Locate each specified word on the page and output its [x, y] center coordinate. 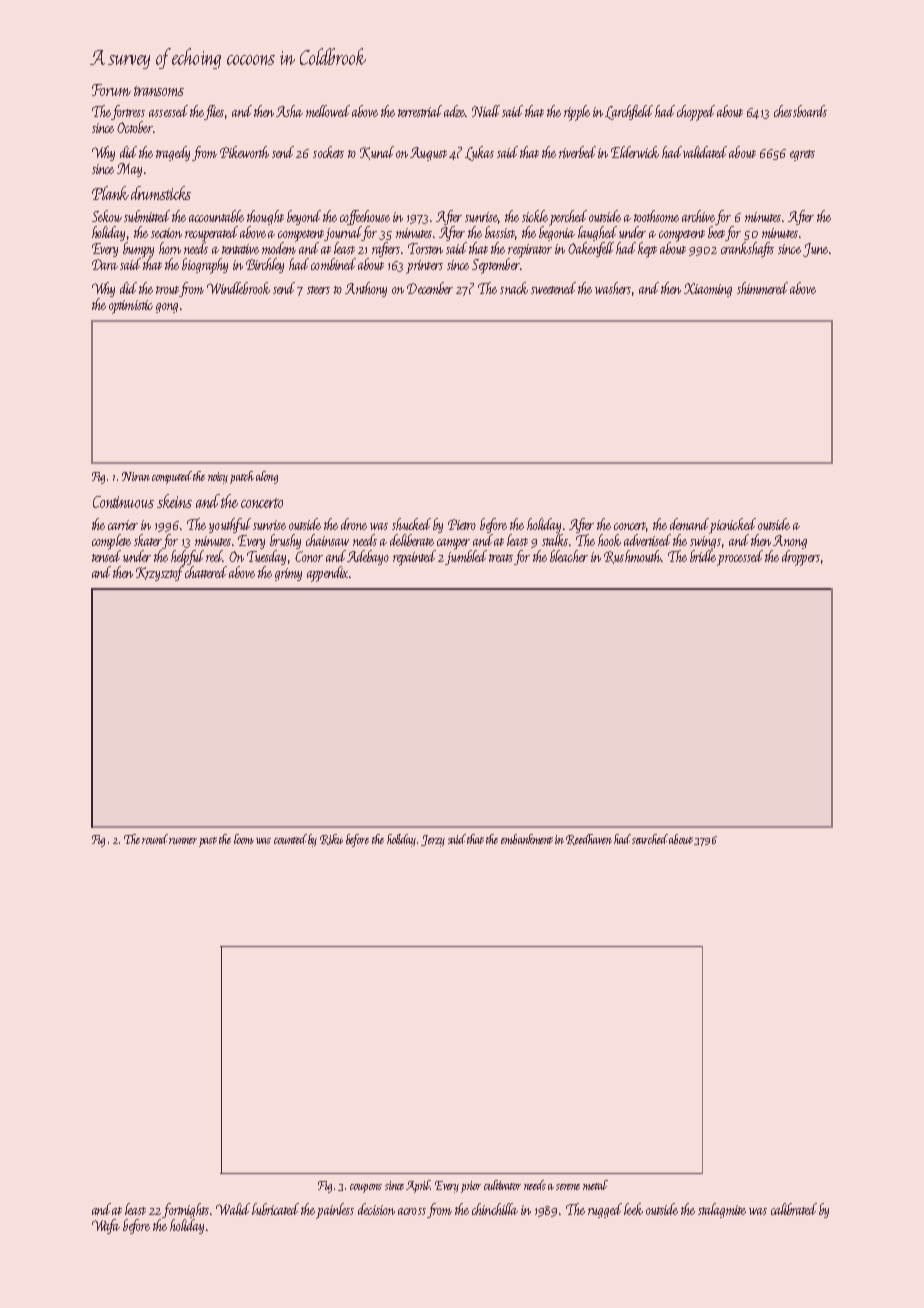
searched [650, 839]
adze [455, 111]
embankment [527, 839]
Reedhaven [589, 839]
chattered [206, 572]
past [208, 842]
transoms [159, 91]
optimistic [131, 307]
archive [698, 216]
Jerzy [433, 841]
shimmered [762, 288]
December [430, 288]
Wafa [106, 1226]
